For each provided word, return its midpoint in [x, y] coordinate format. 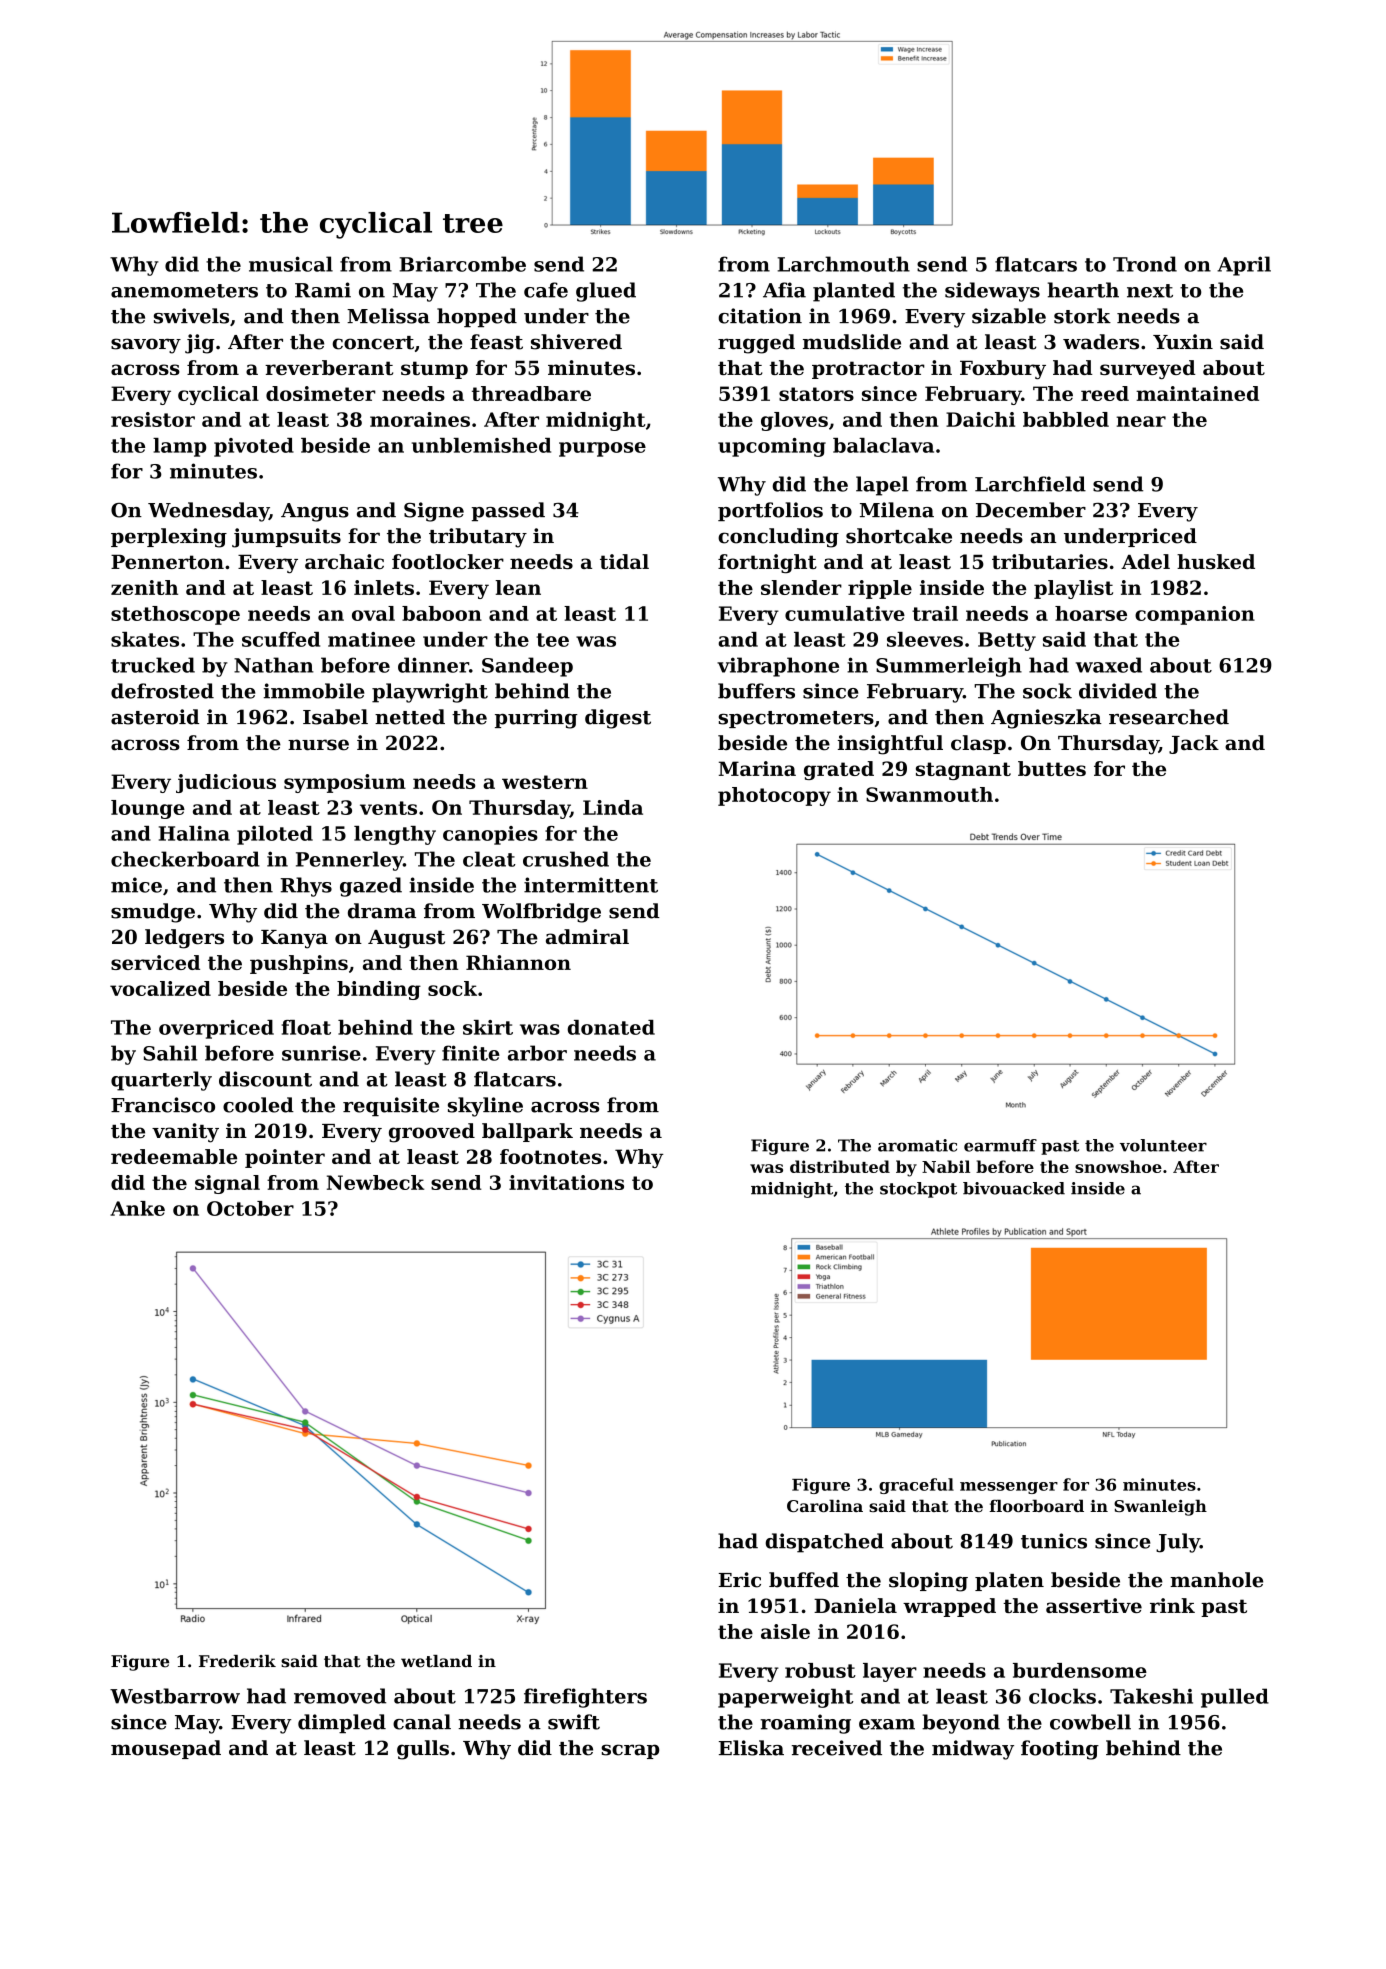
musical [291, 264]
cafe [546, 290]
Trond [1145, 264]
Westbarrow [175, 1696]
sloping [928, 1582]
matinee [371, 639]
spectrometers [796, 719]
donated [611, 1027]
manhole [1216, 1580]
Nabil [946, 1166]
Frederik [237, 1661]
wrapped [949, 1607]
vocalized [160, 988]
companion [1195, 615]
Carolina [825, 1505]
